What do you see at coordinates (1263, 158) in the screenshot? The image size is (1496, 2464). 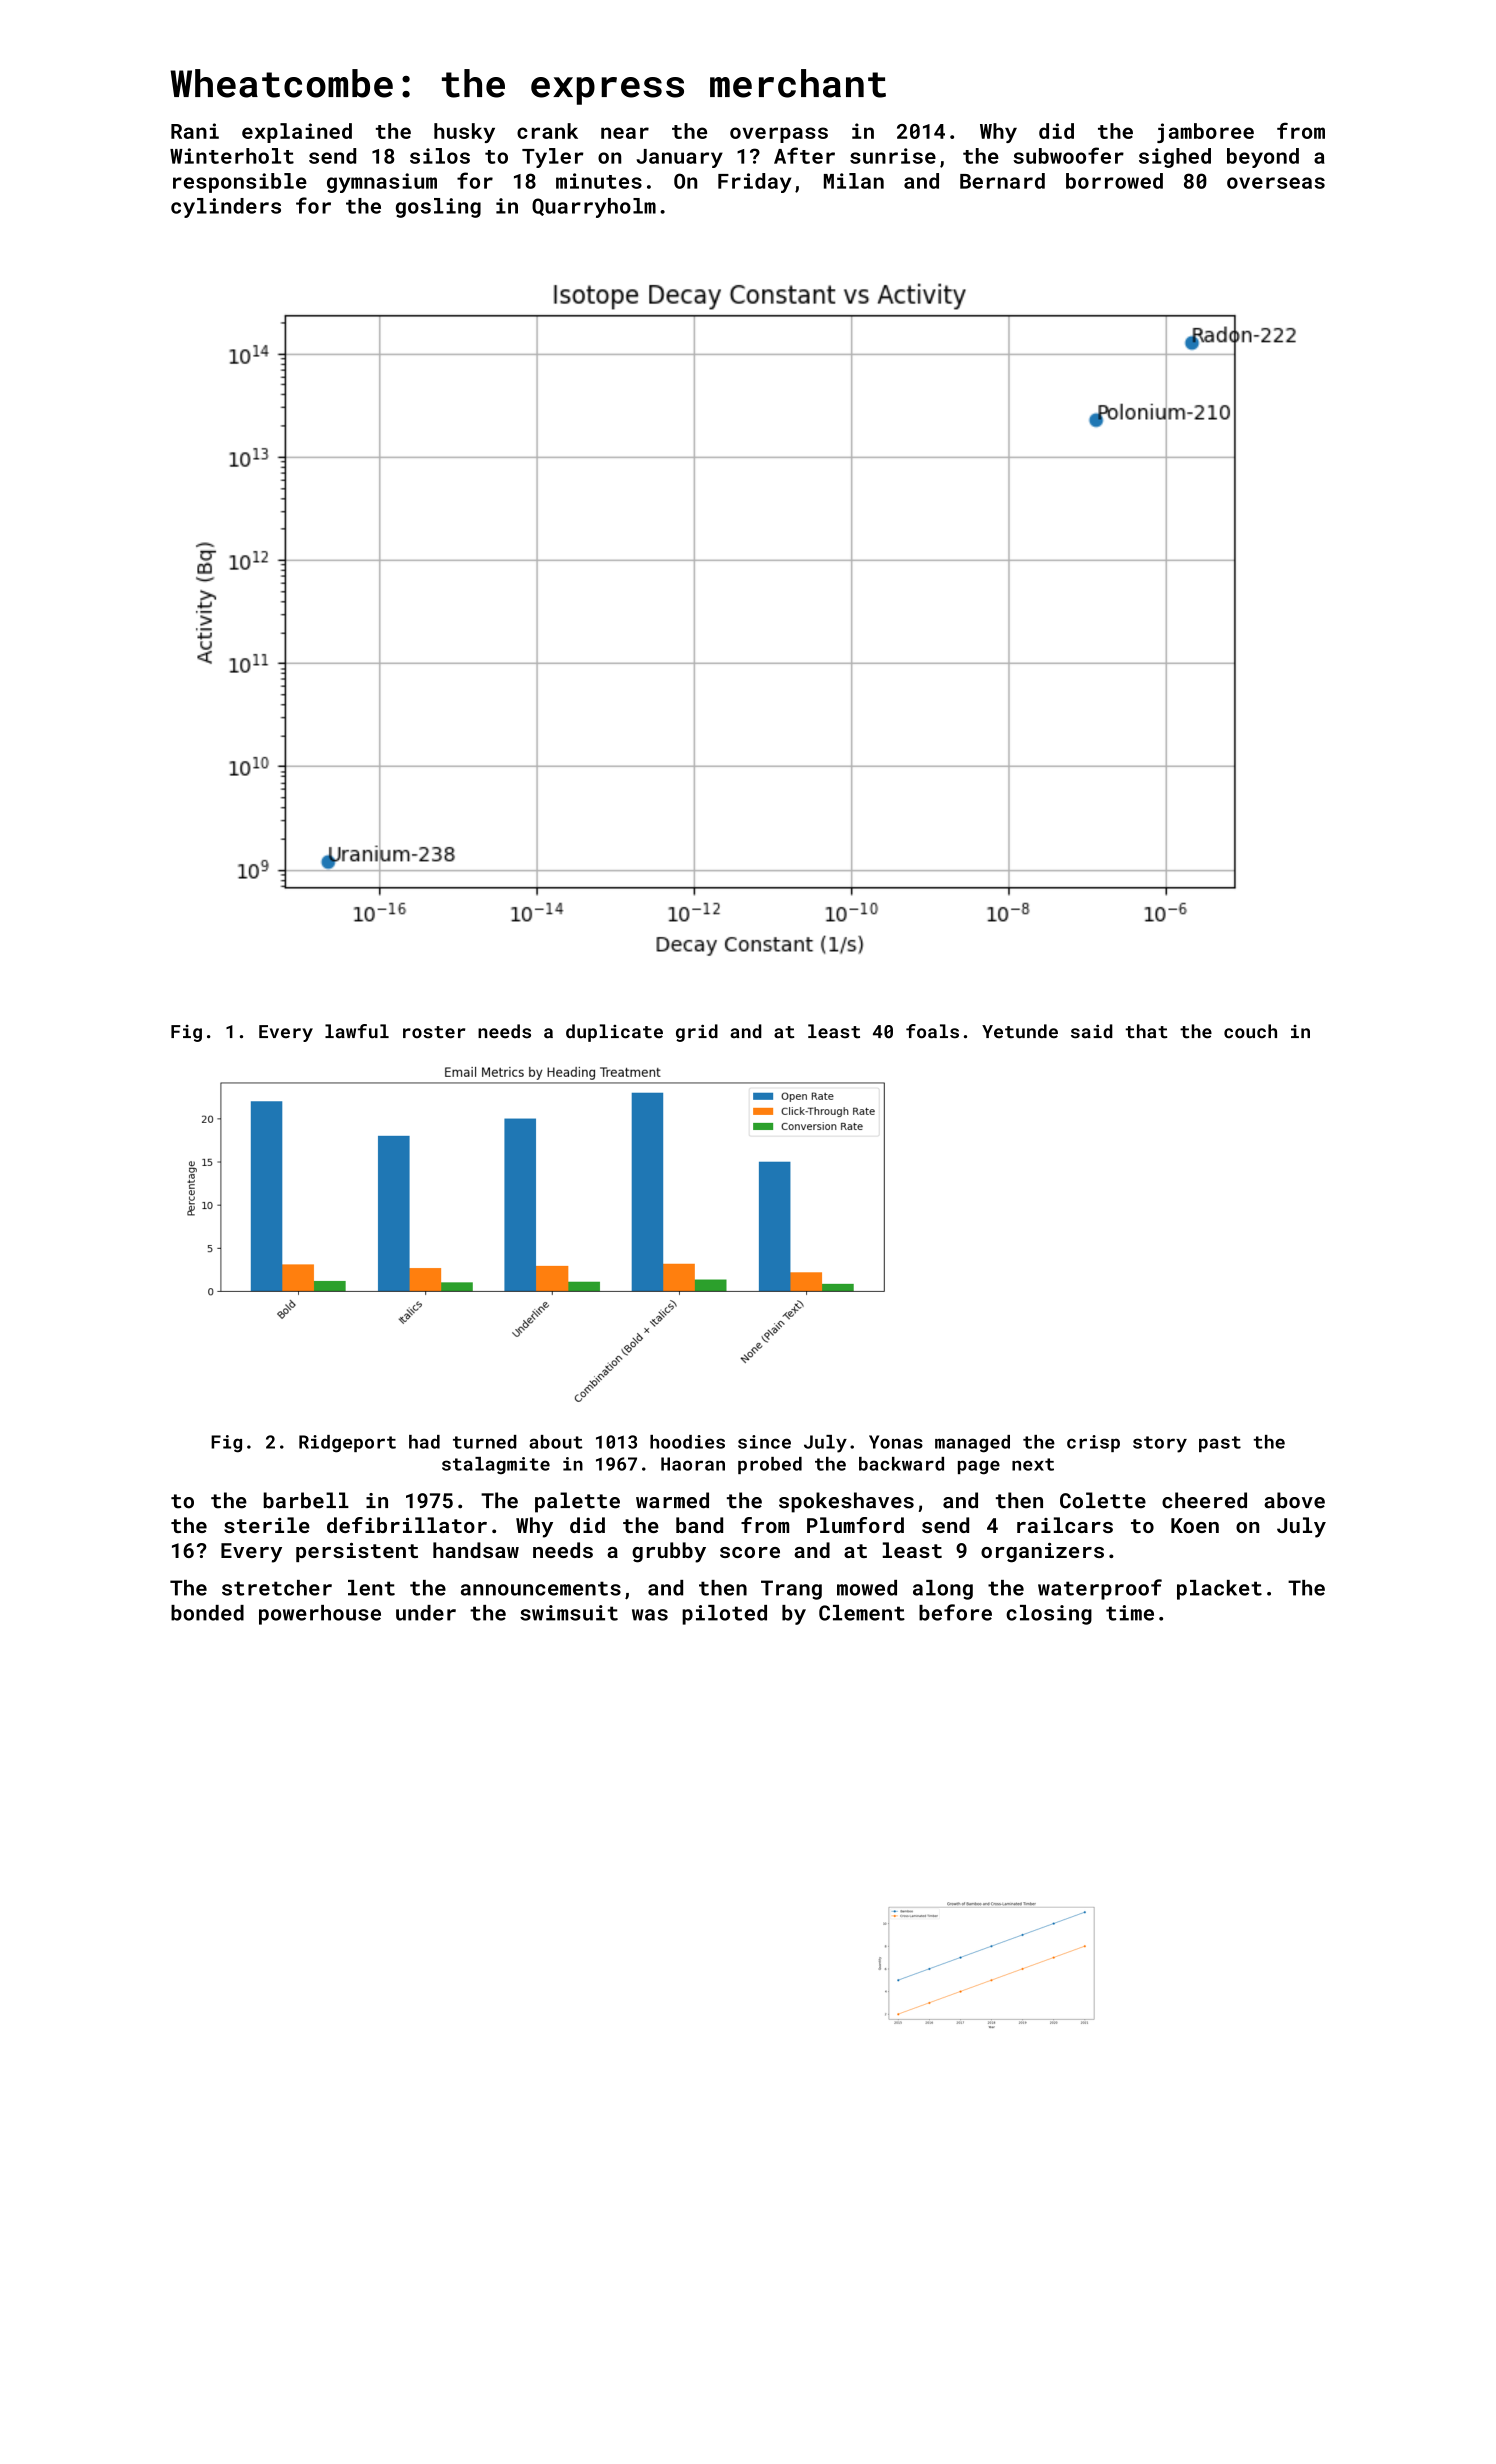 I see `beyond` at bounding box center [1263, 158].
